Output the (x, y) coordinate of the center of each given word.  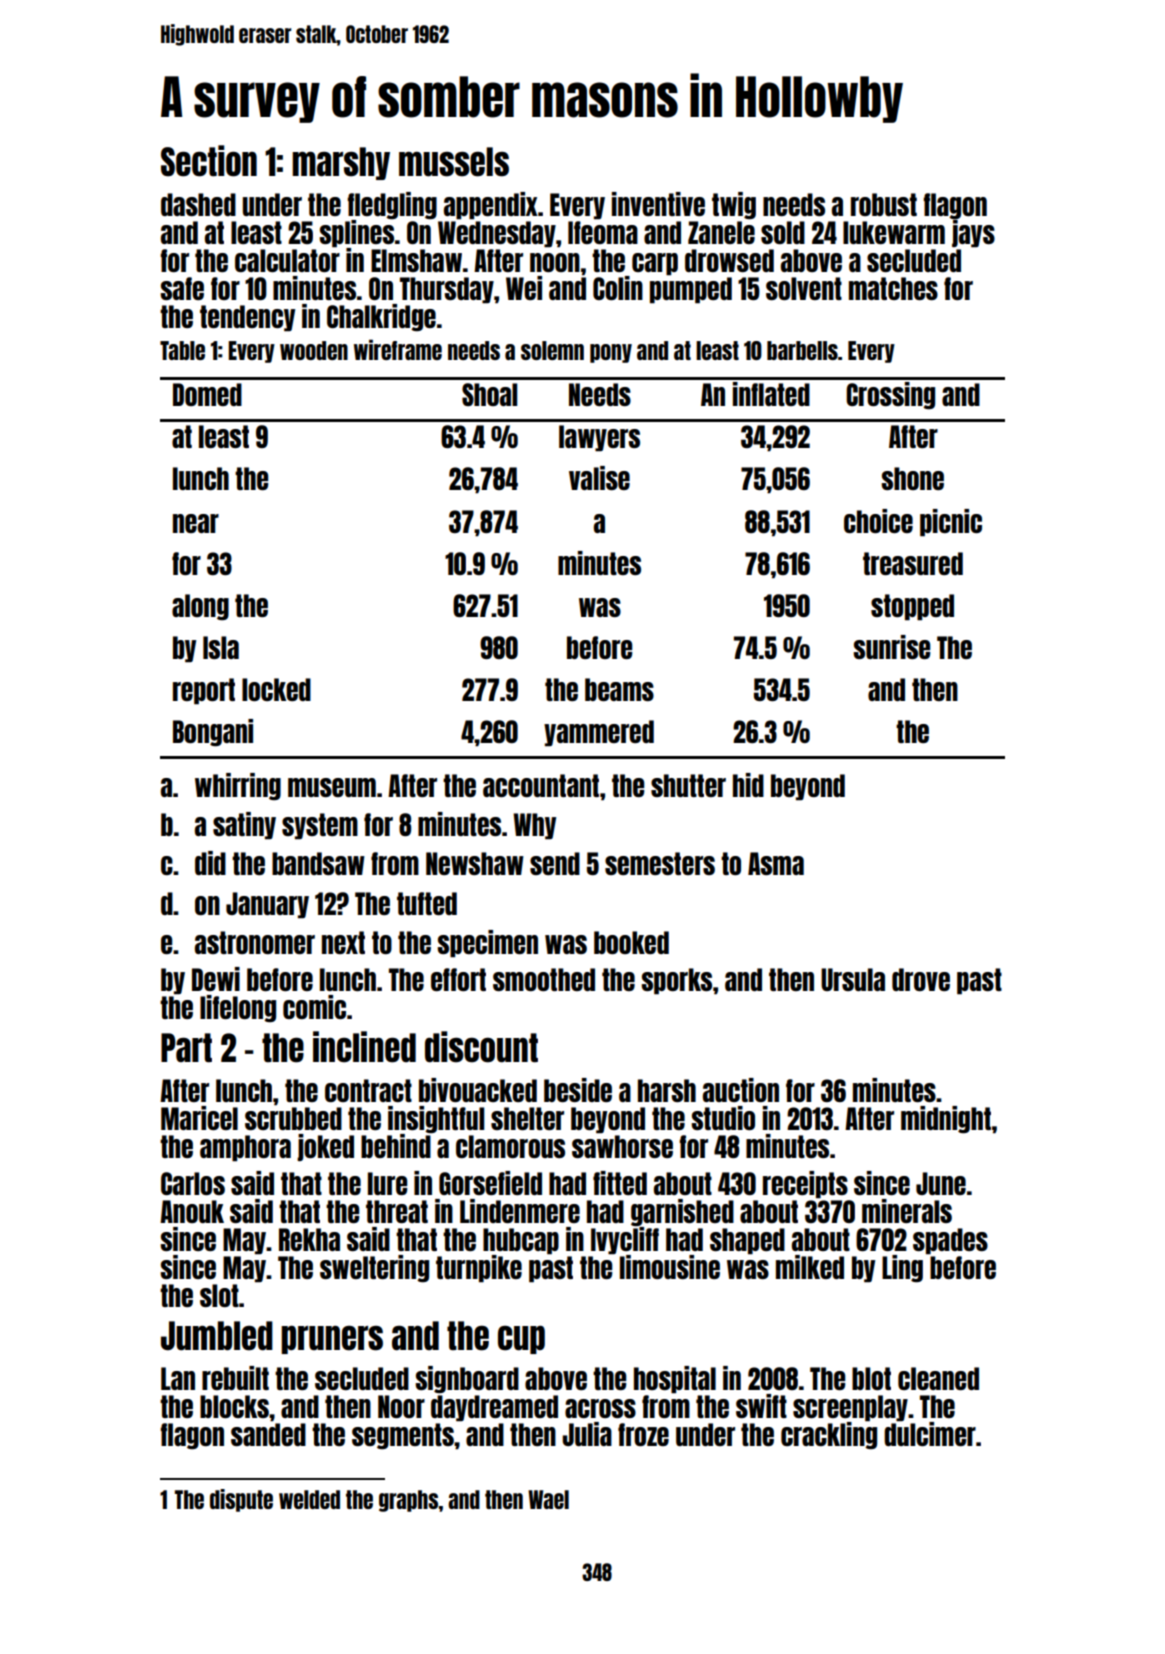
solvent (804, 288)
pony (611, 353)
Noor (401, 1406)
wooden (314, 350)
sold (783, 232)
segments (403, 1436)
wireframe (398, 349)
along (200, 607)
